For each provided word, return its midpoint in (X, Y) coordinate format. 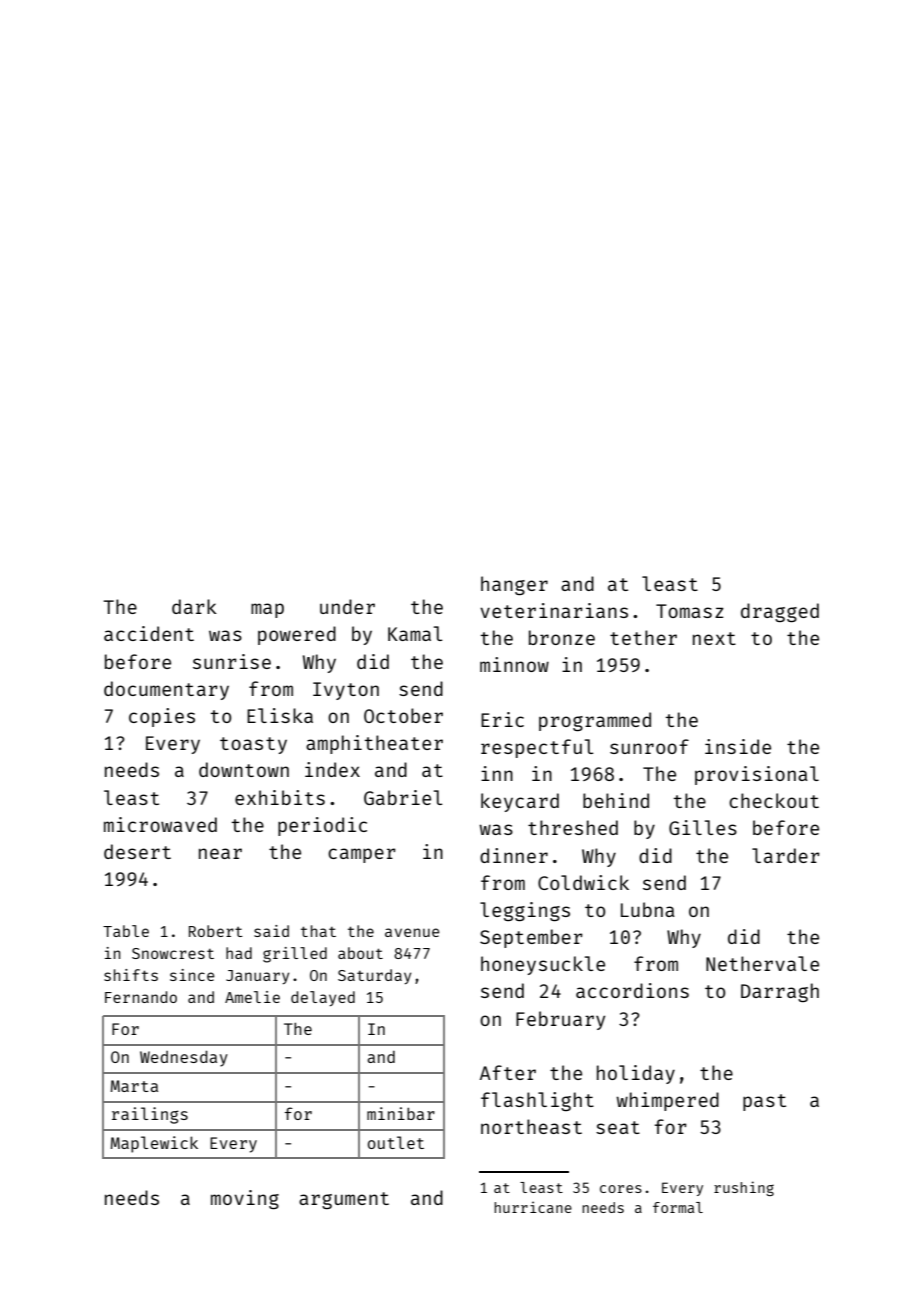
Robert (216, 931)
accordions (632, 990)
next (714, 638)
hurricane (533, 1207)
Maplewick (154, 1144)
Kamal (415, 633)
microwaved (160, 824)
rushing (744, 1188)
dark (194, 606)
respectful (537, 748)
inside (738, 746)
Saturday (374, 976)
